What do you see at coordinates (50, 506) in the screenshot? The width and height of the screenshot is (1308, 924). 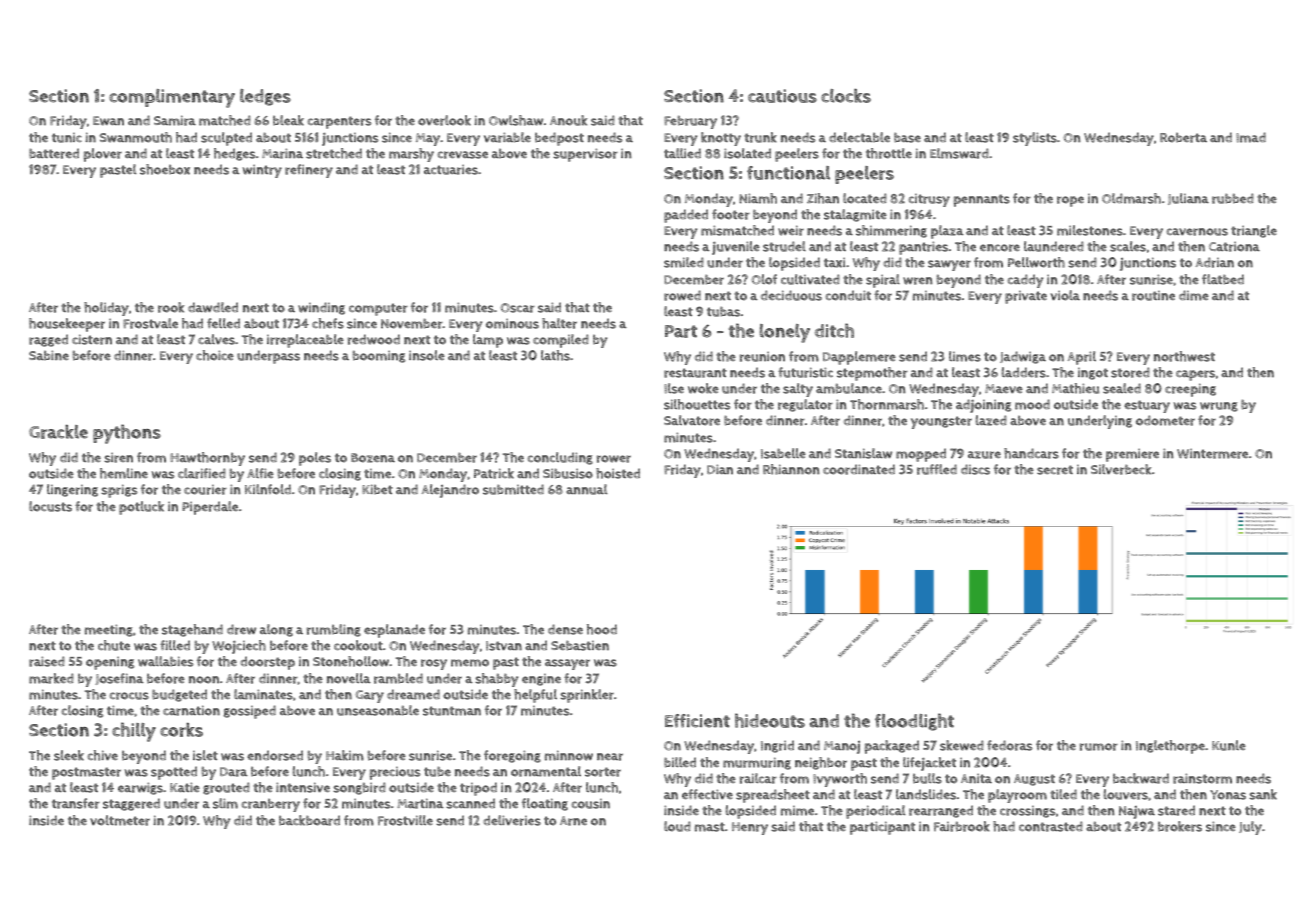 I see `locusts` at bounding box center [50, 506].
